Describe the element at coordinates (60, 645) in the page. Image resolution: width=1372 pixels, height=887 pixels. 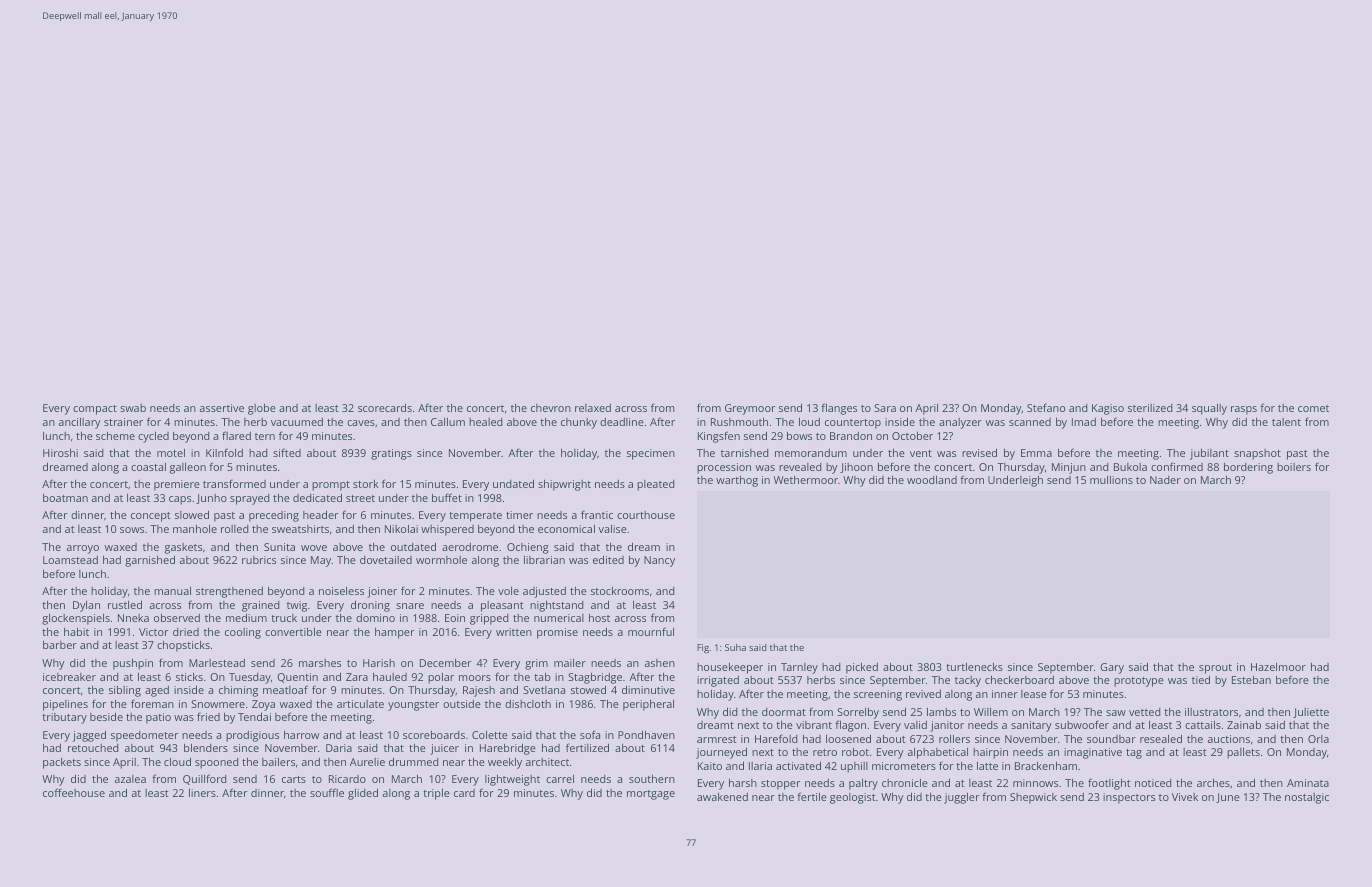
I see `barber` at that location.
